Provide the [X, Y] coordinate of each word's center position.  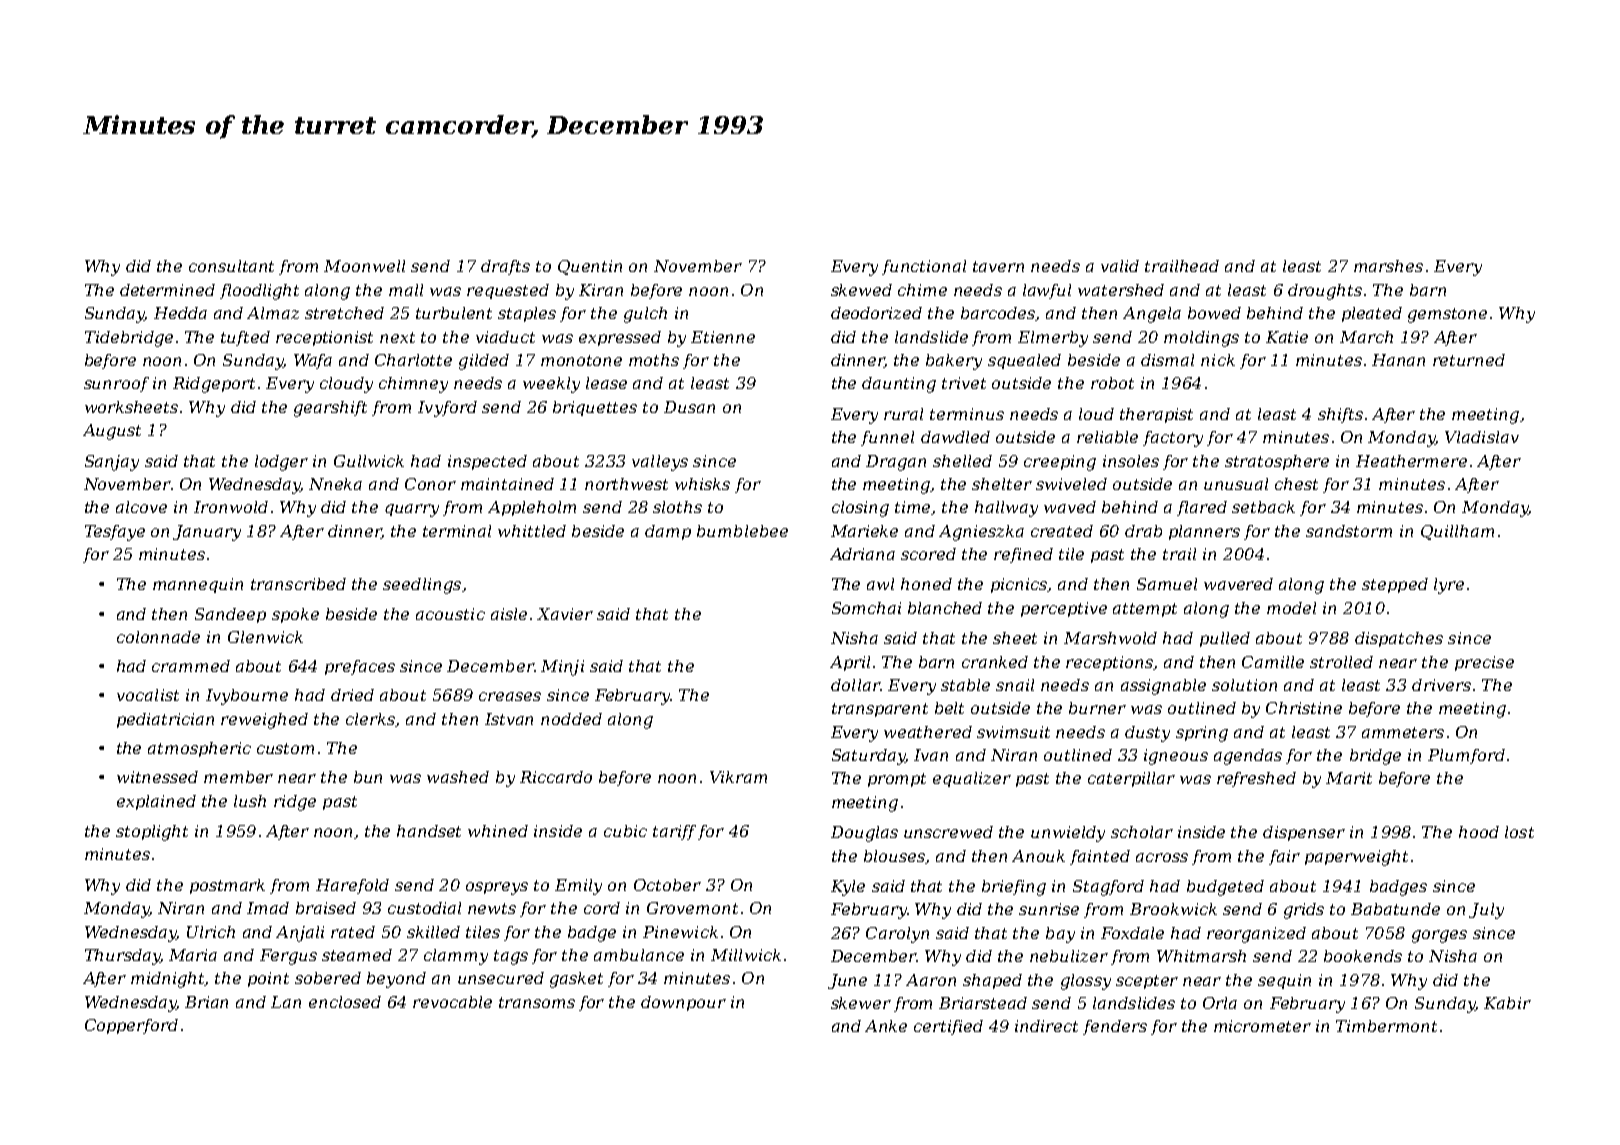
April [850, 663]
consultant [231, 266]
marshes [1388, 266]
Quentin [590, 267]
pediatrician [165, 720]
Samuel [1167, 584]
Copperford [131, 1026]
